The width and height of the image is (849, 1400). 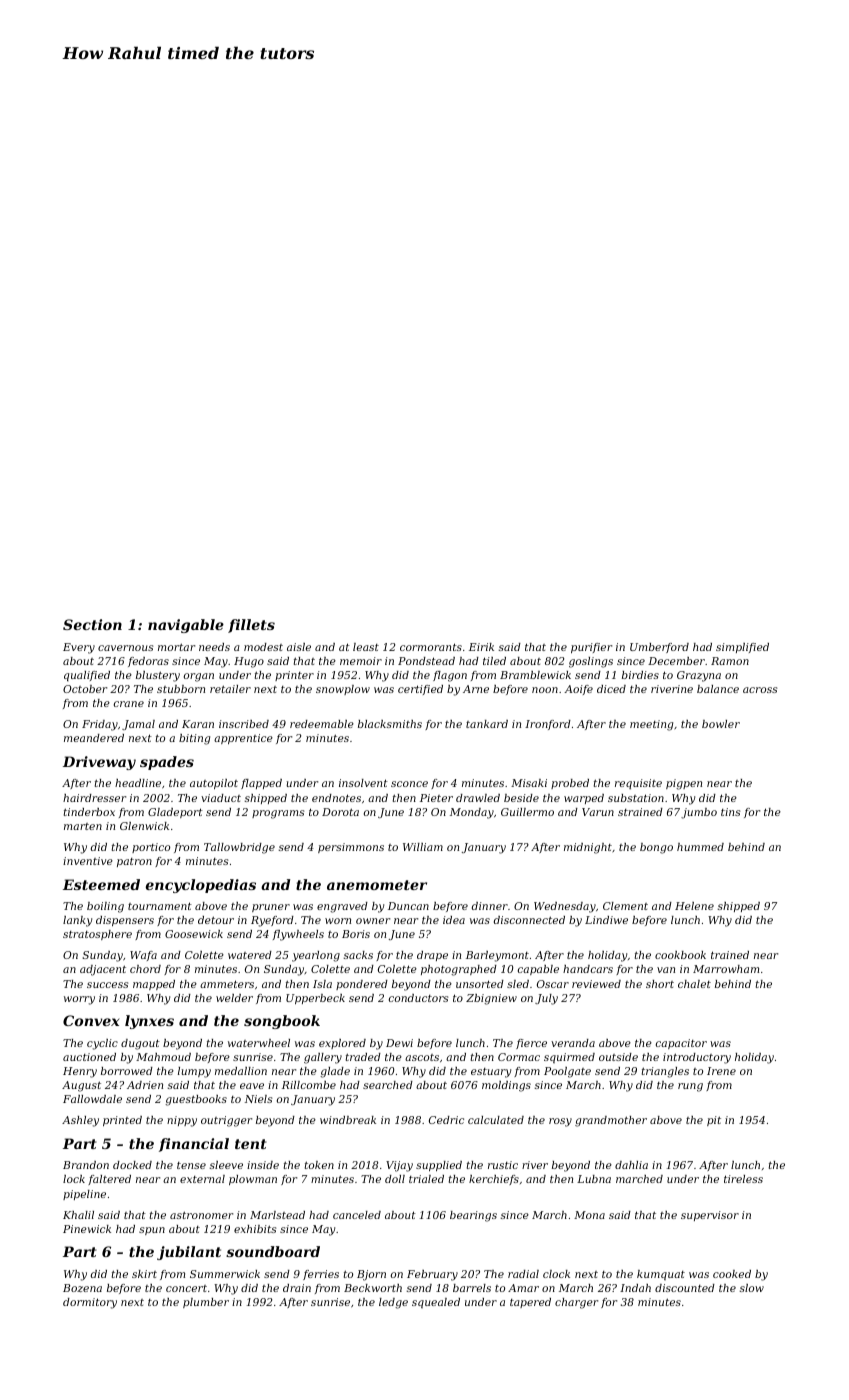 I want to click on navigable, so click(x=186, y=626).
